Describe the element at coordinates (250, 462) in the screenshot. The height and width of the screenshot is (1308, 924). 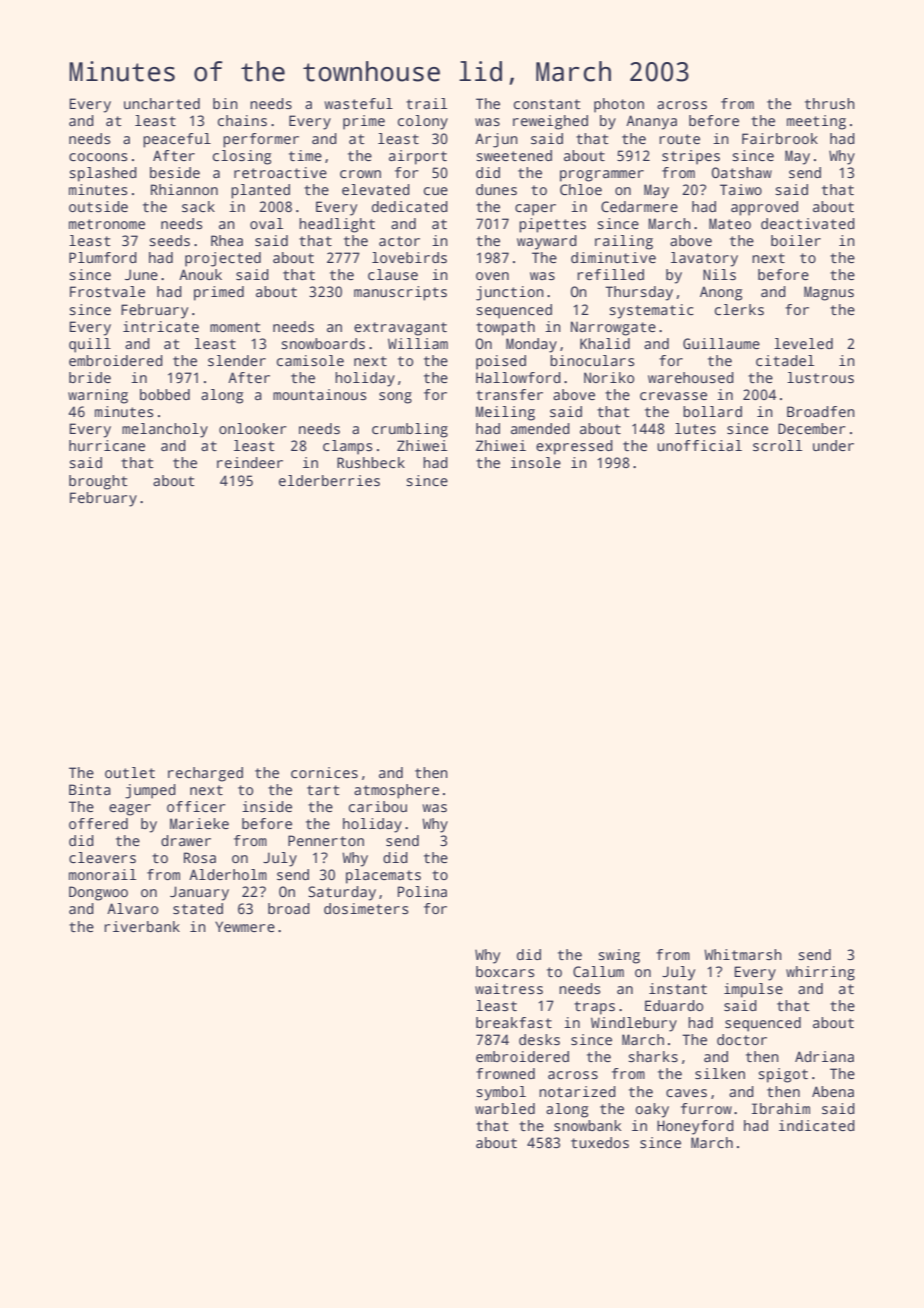
I see `reindeer` at that location.
